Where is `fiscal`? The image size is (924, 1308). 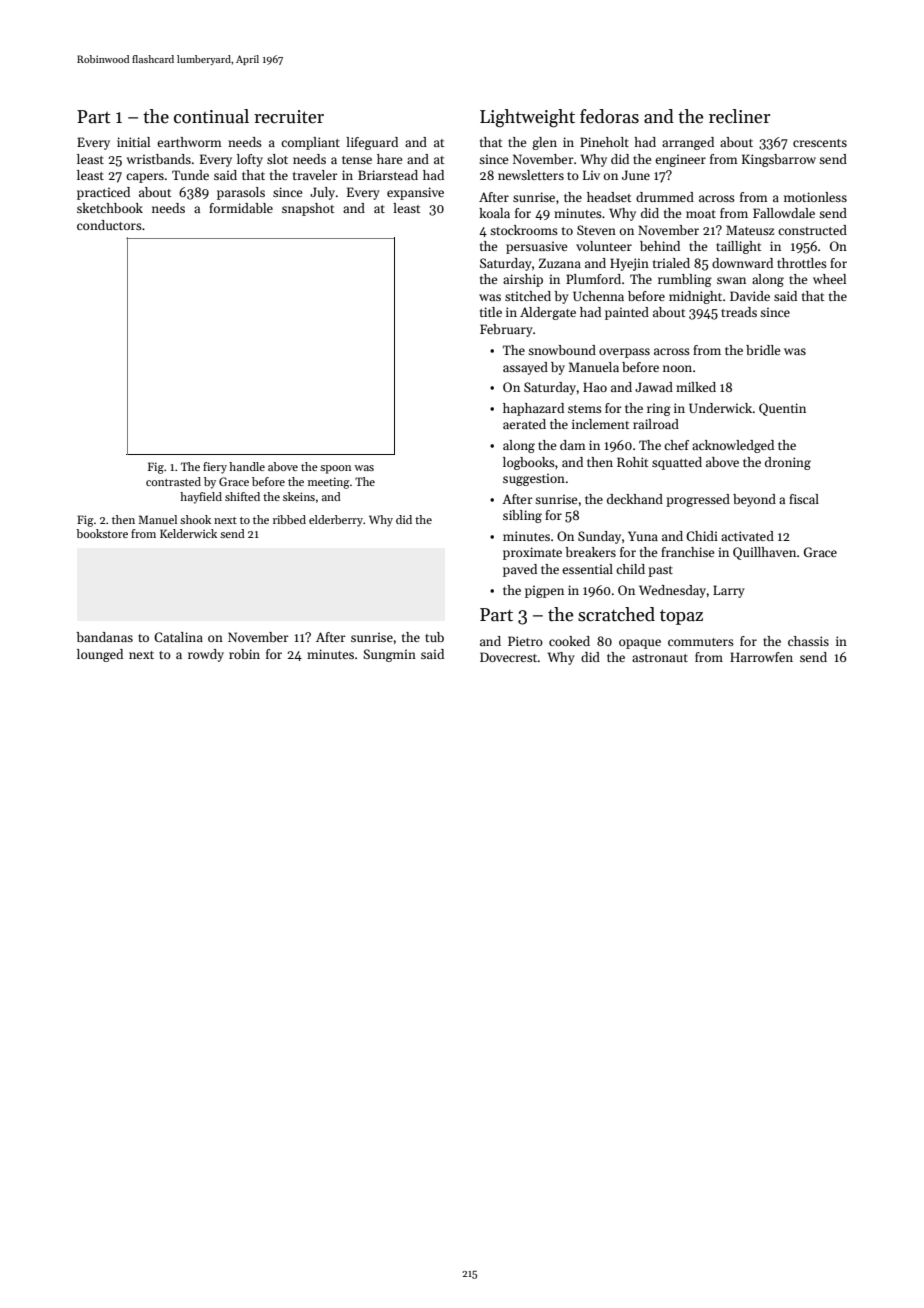
fiscal is located at coordinates (804, 499).
